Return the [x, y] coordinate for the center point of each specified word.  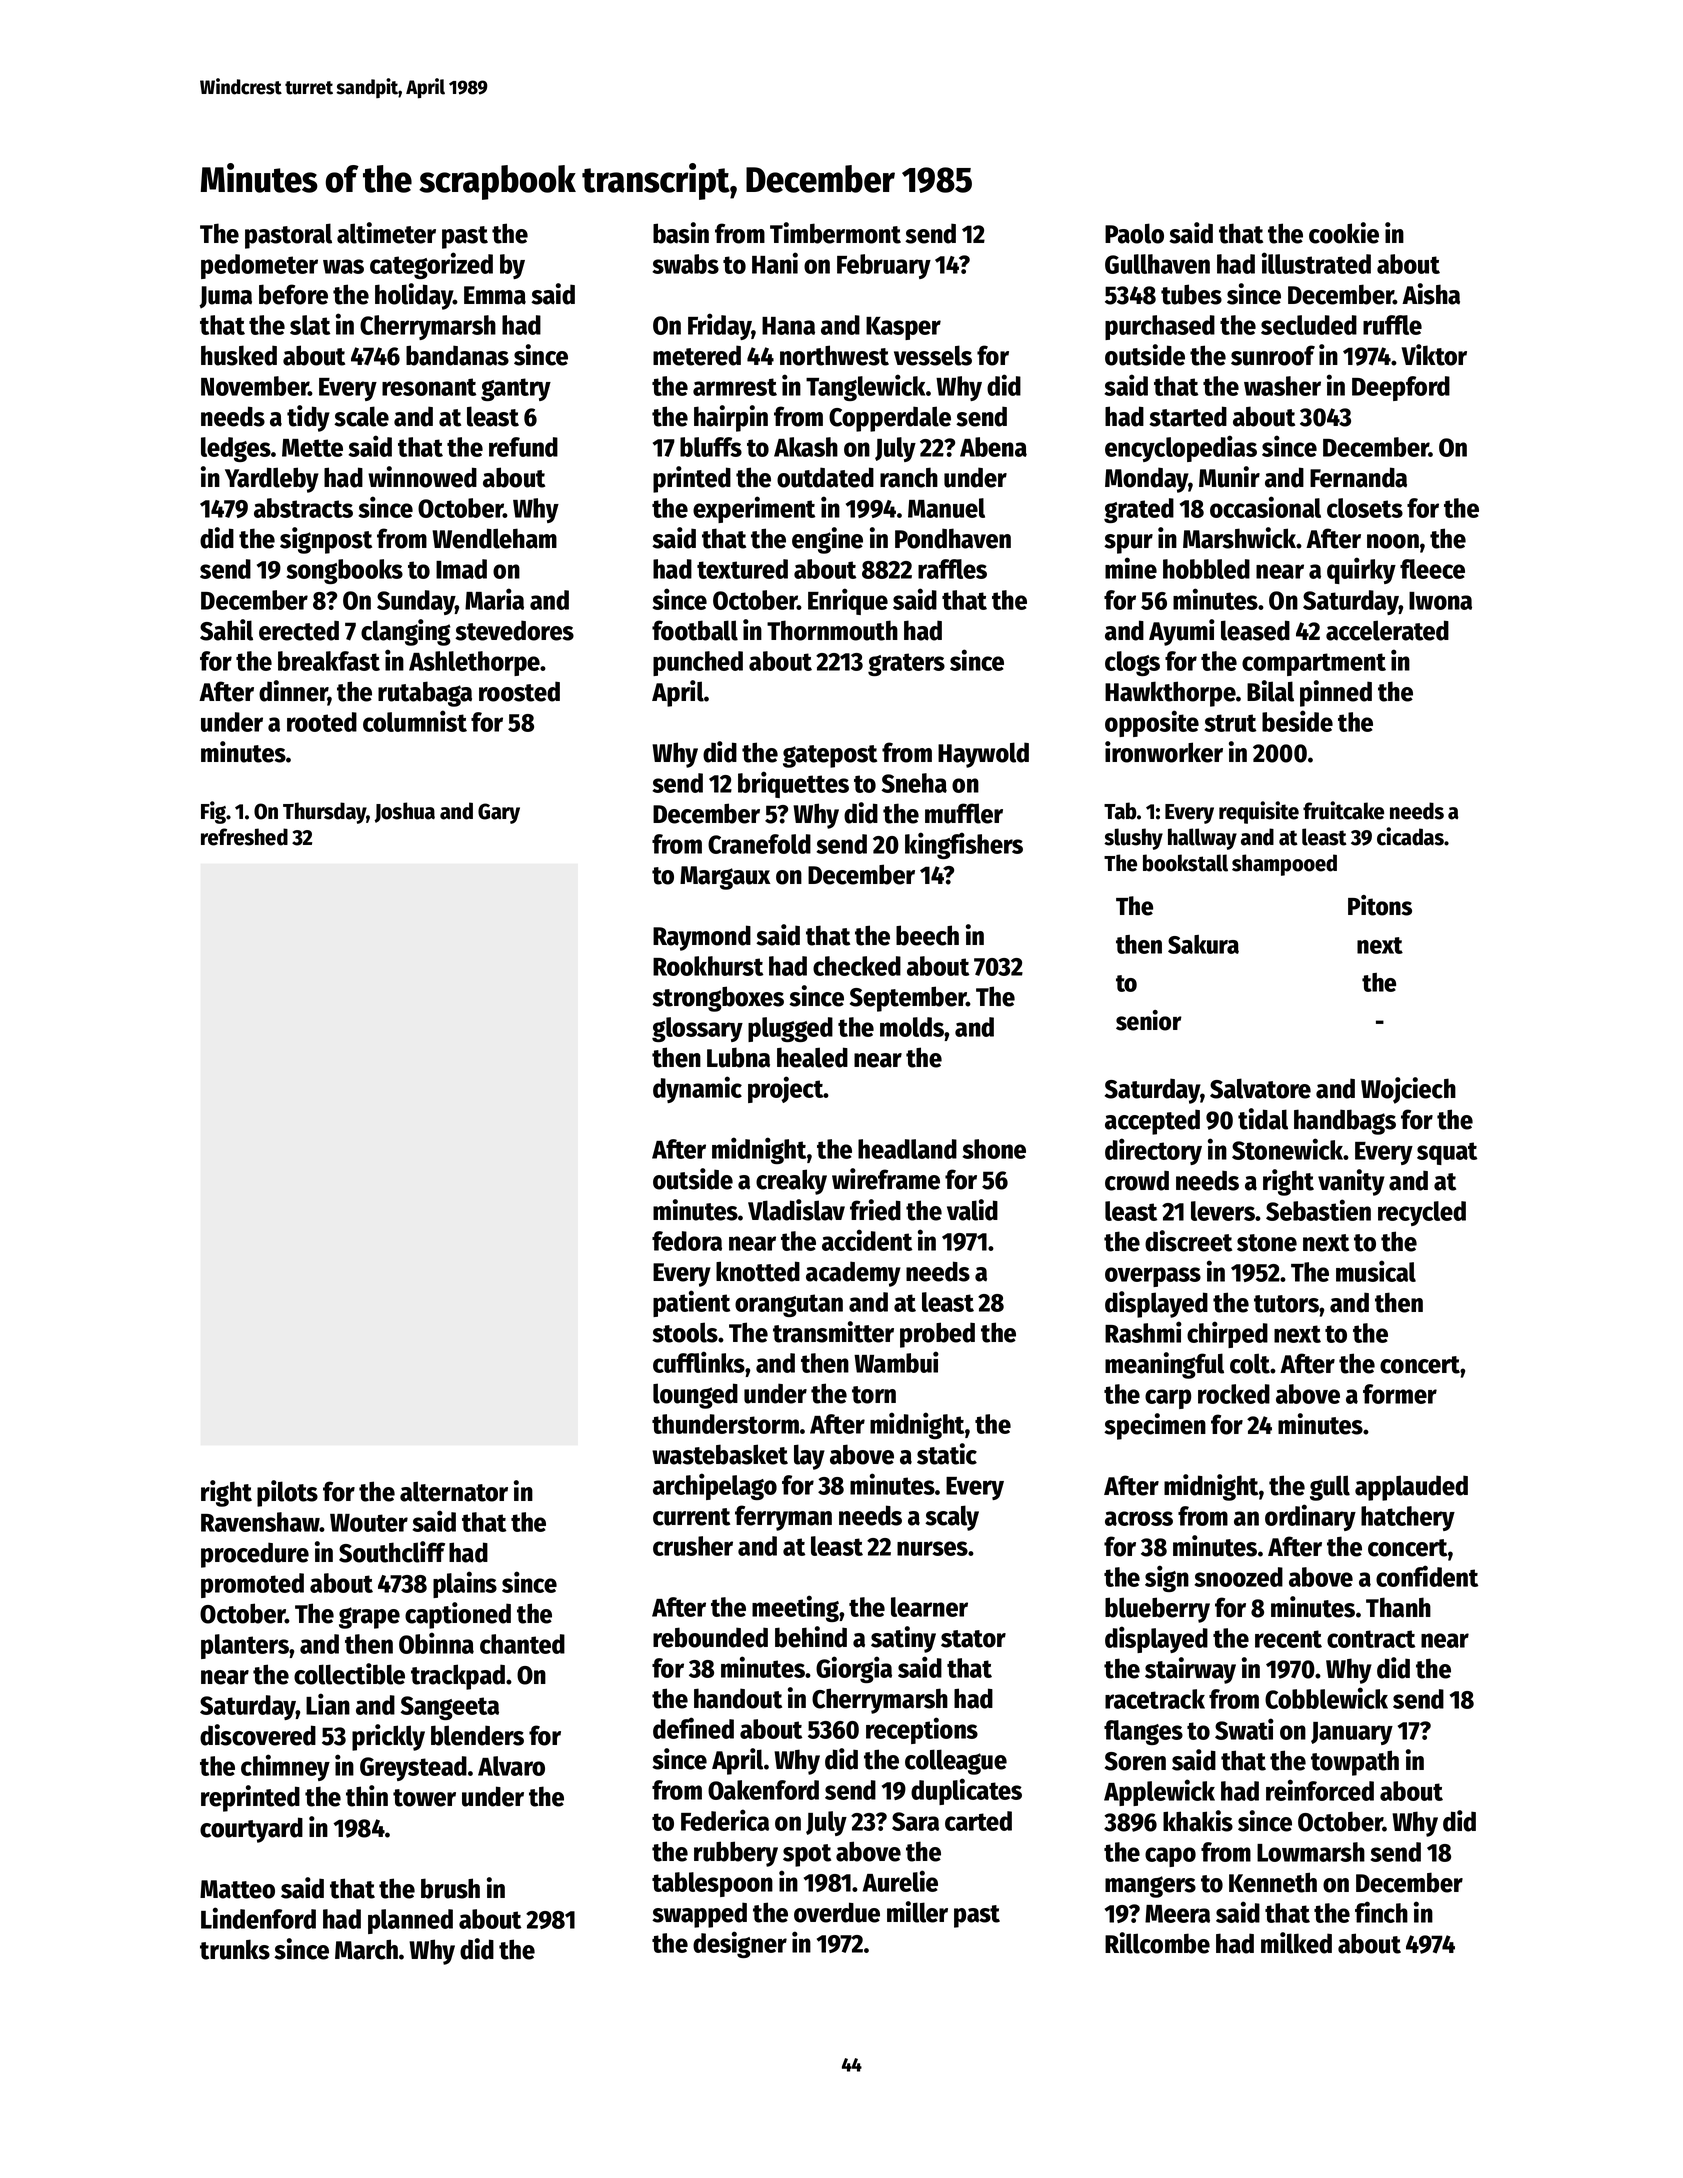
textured [742, 569]
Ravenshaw [260, 1522]
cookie [1344, 233]
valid [972, 1210]
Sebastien [1318, 1210]
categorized [431, 265]
